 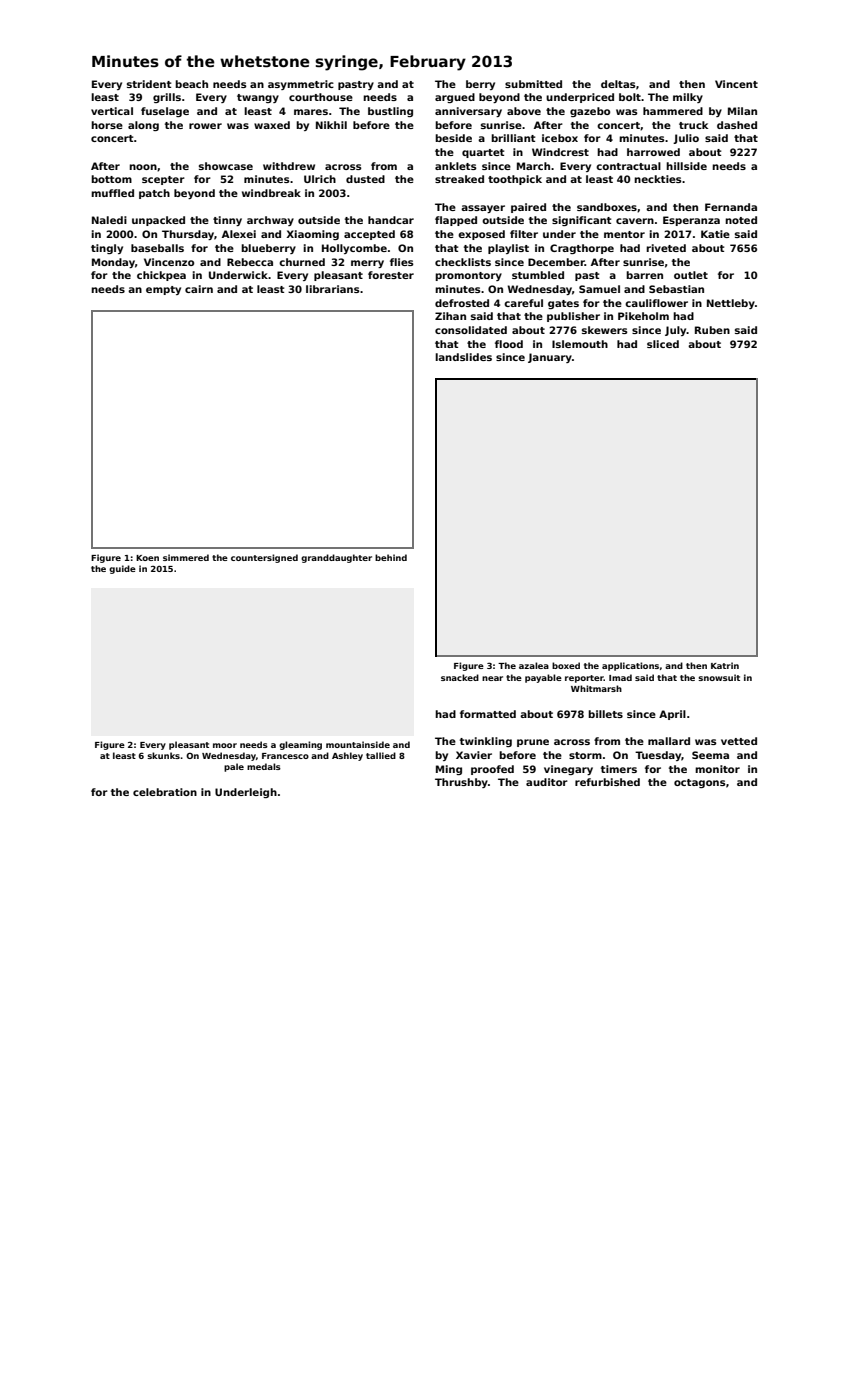 What do you see at coordinates (225, 745) in the screenshot?
I see `moor` at bounding box center [225, 745].
